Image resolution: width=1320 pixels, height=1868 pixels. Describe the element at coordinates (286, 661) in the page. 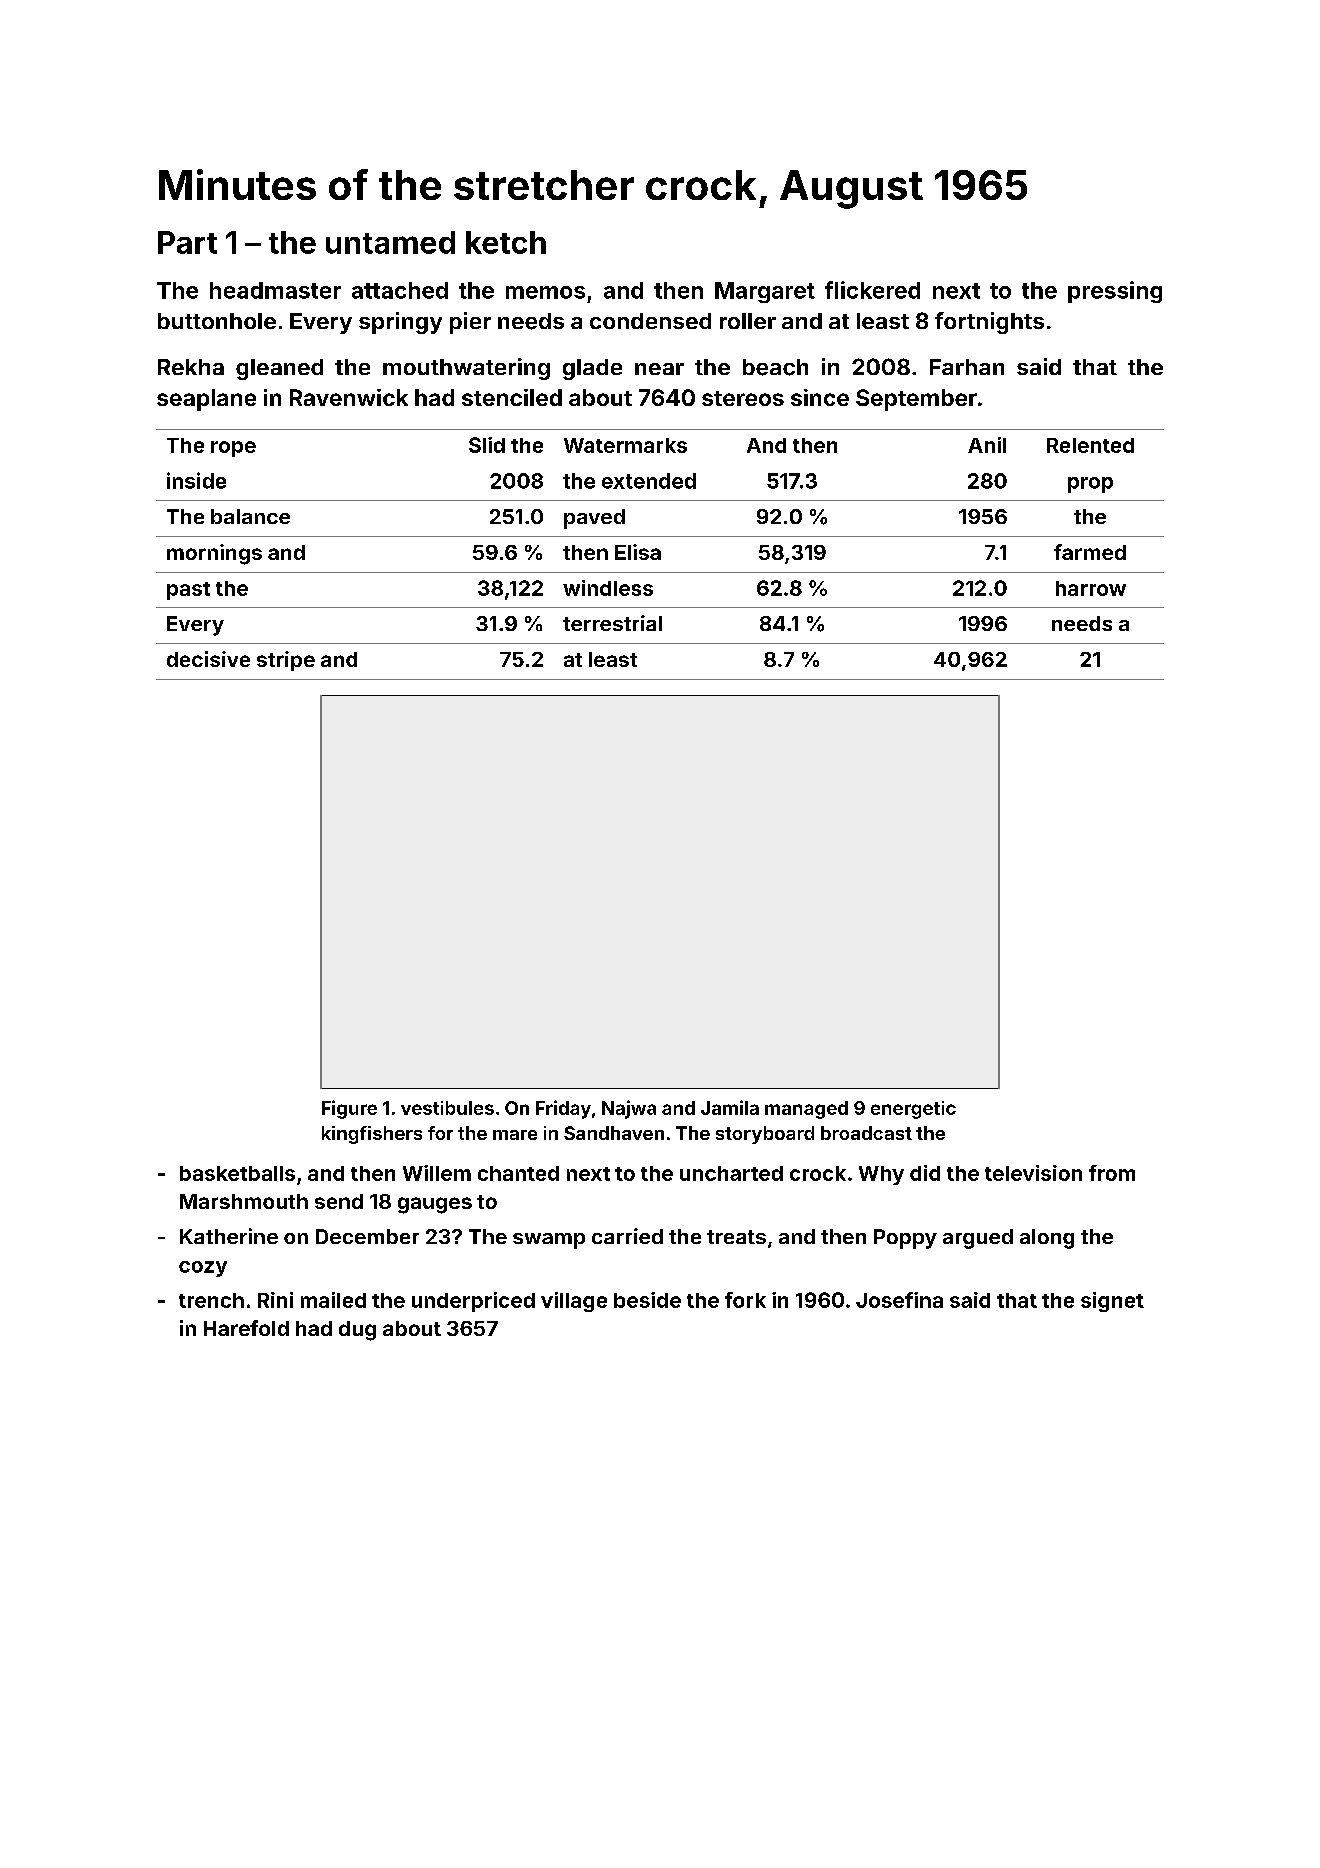

I see `stripe` at that location.
